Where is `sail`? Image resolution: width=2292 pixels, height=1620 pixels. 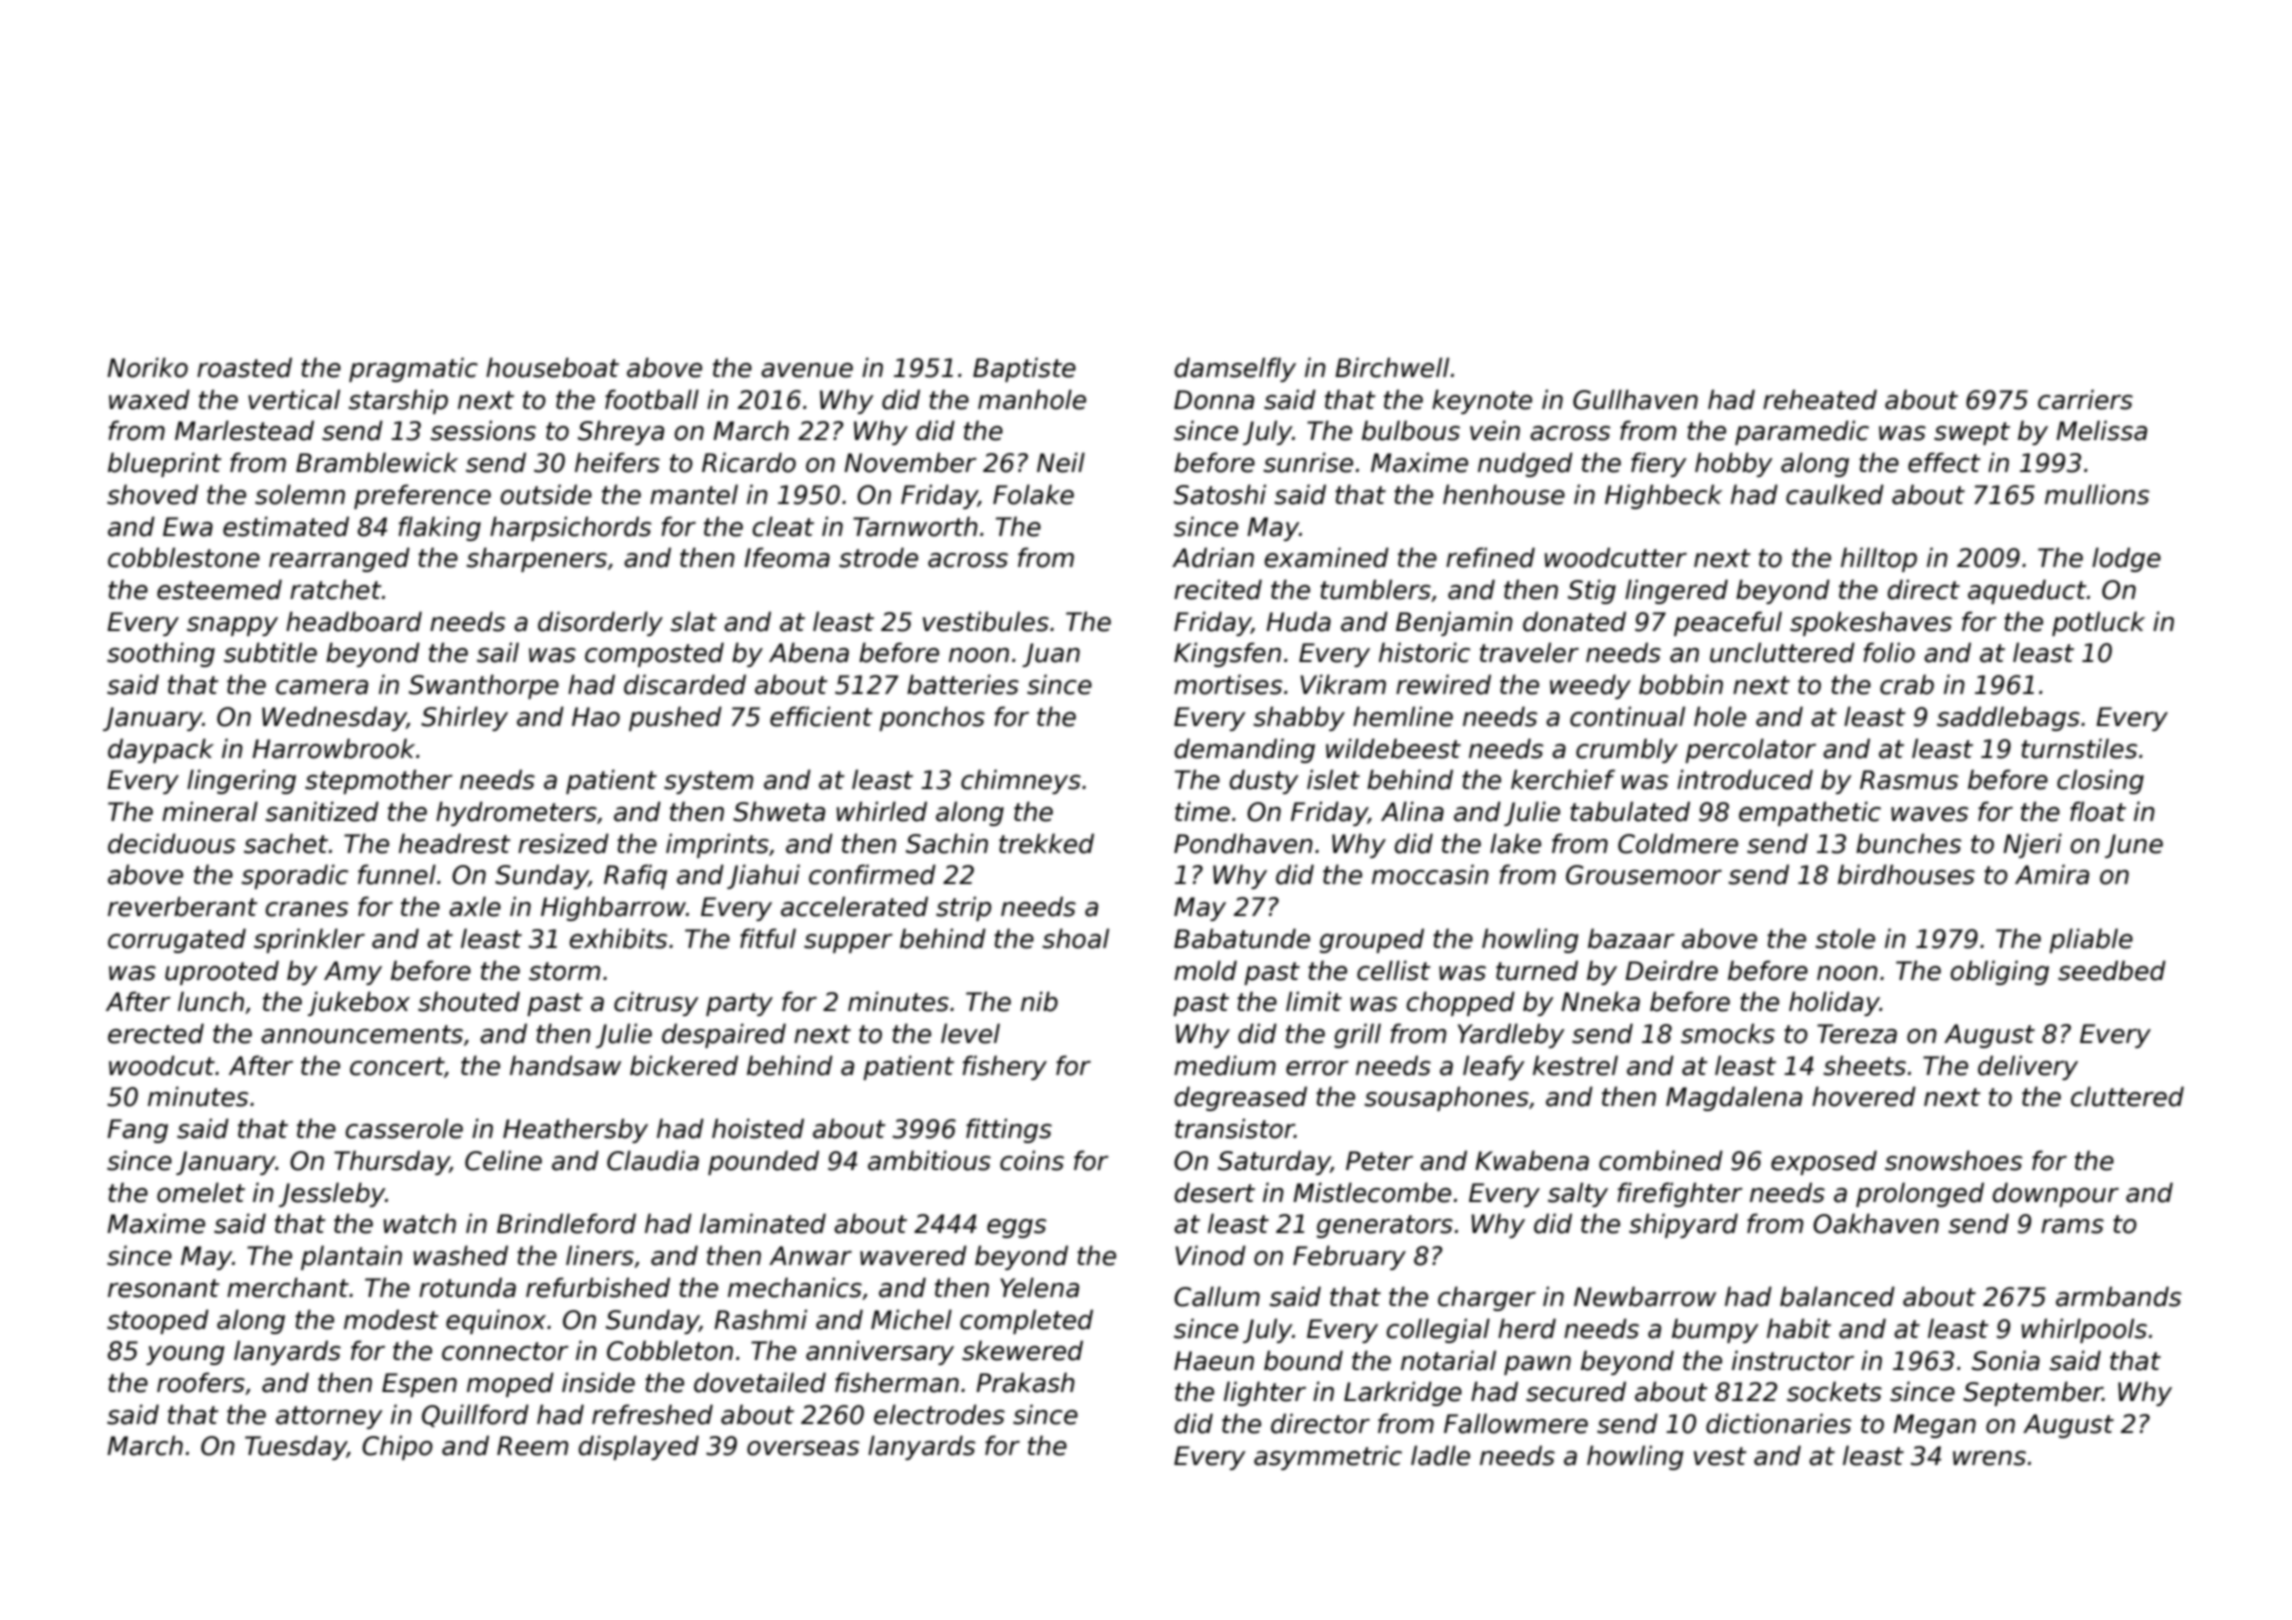 sail is located at coordinates (498, 652).
